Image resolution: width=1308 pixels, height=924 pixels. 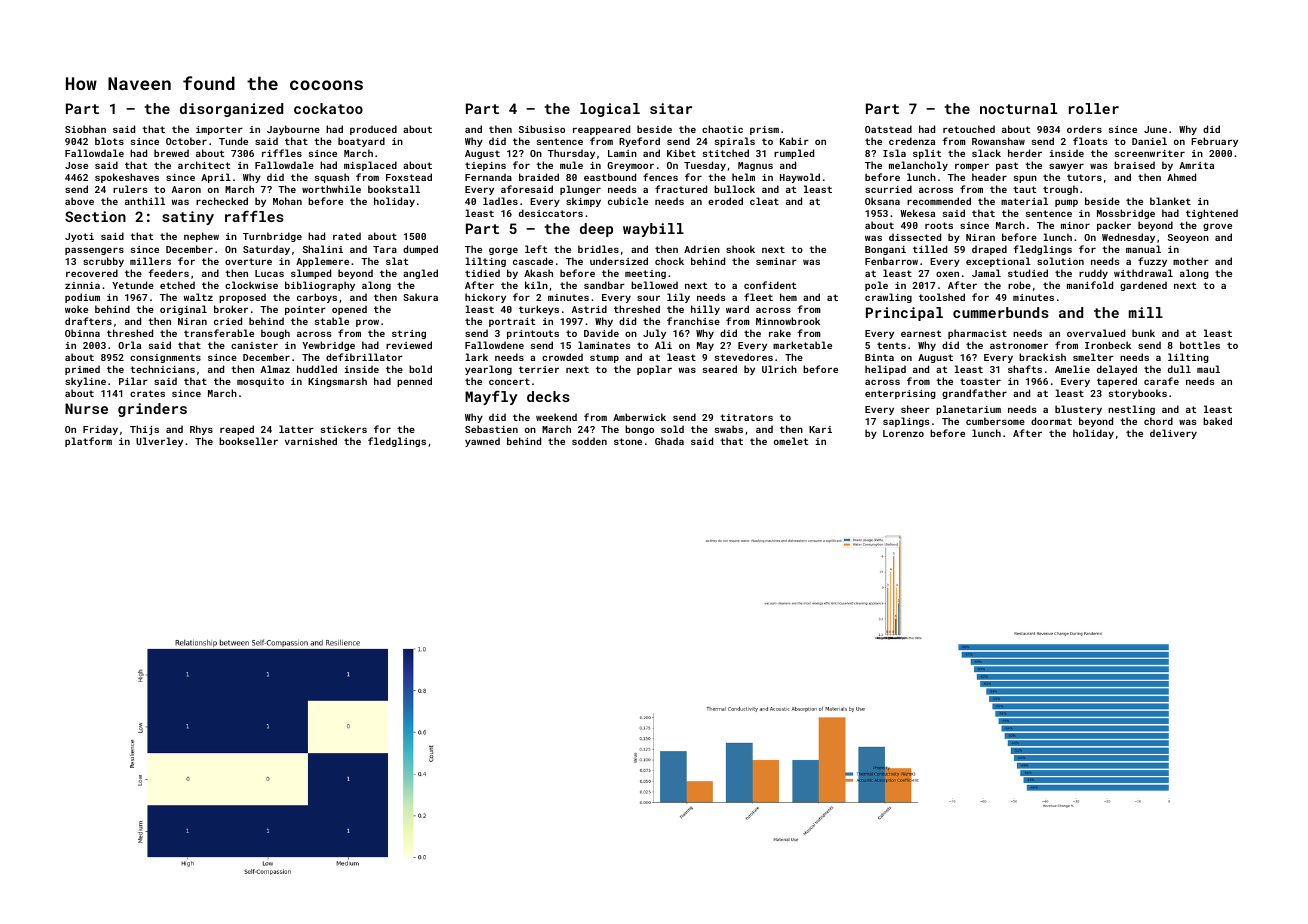 I want to click on stickers, so click(x=344, y=429).
